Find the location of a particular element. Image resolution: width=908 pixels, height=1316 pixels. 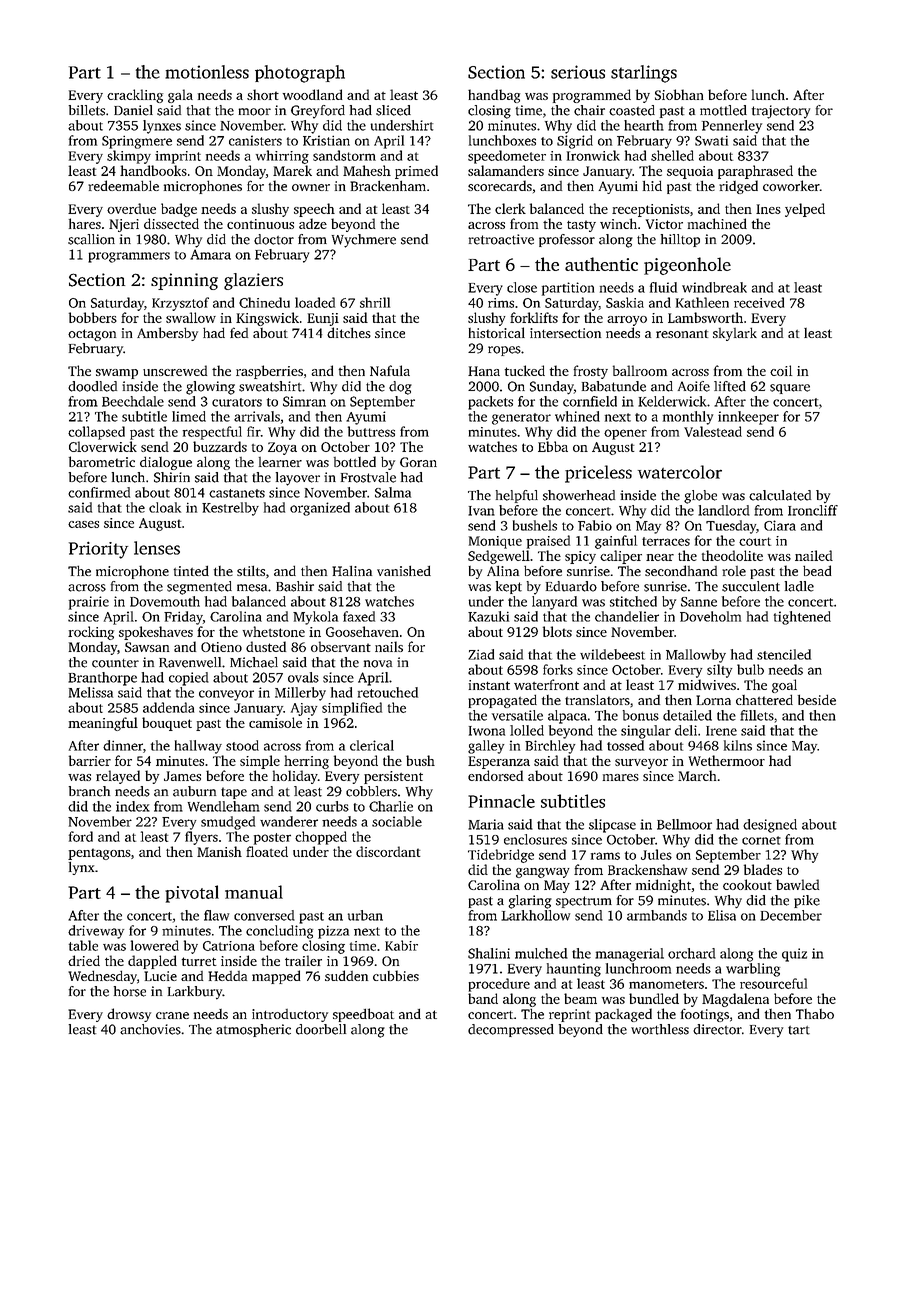

kilns is located at coordinates (738, 745).
